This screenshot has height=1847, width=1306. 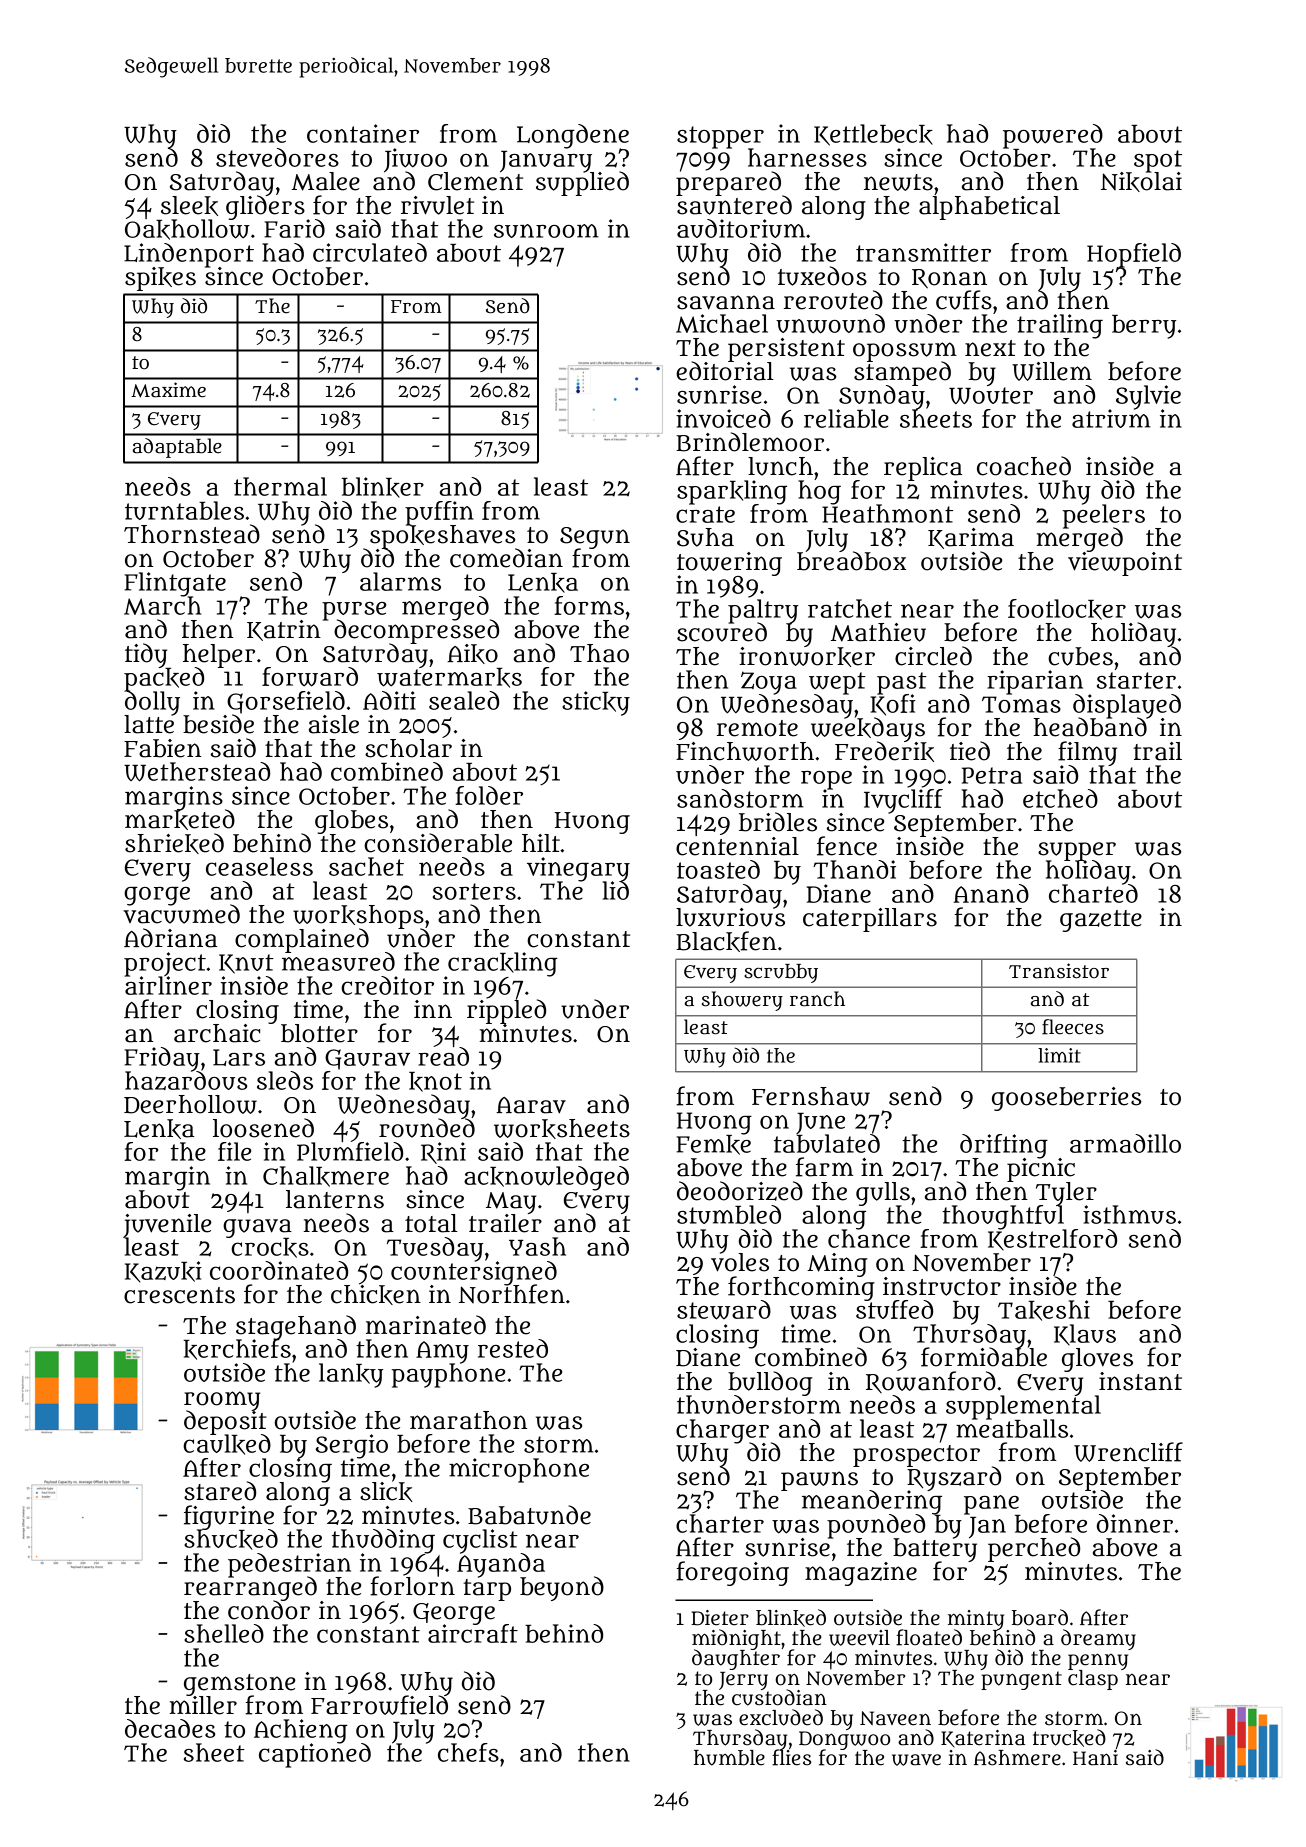 I want to click on Transistor, so click(x=1059, y=971).
